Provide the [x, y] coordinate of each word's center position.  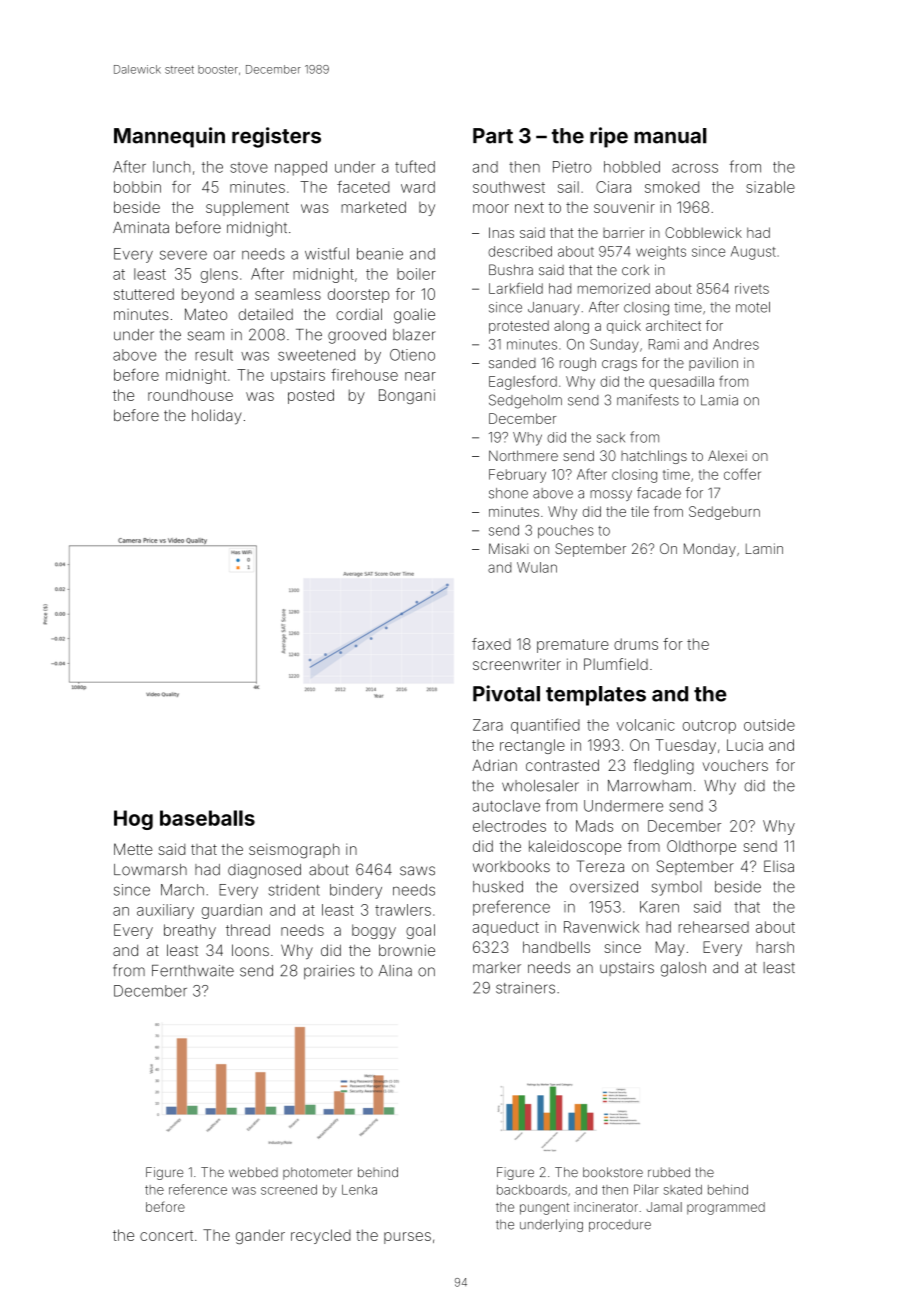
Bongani [407, 396]
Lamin [764, 548]
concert [166, 1235]
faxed [491, 644]
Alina [395, 971]
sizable [770, 187]
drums [636, 644]
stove [249, 167]
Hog [133, 820]
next [529, 207]
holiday [217, 417]
